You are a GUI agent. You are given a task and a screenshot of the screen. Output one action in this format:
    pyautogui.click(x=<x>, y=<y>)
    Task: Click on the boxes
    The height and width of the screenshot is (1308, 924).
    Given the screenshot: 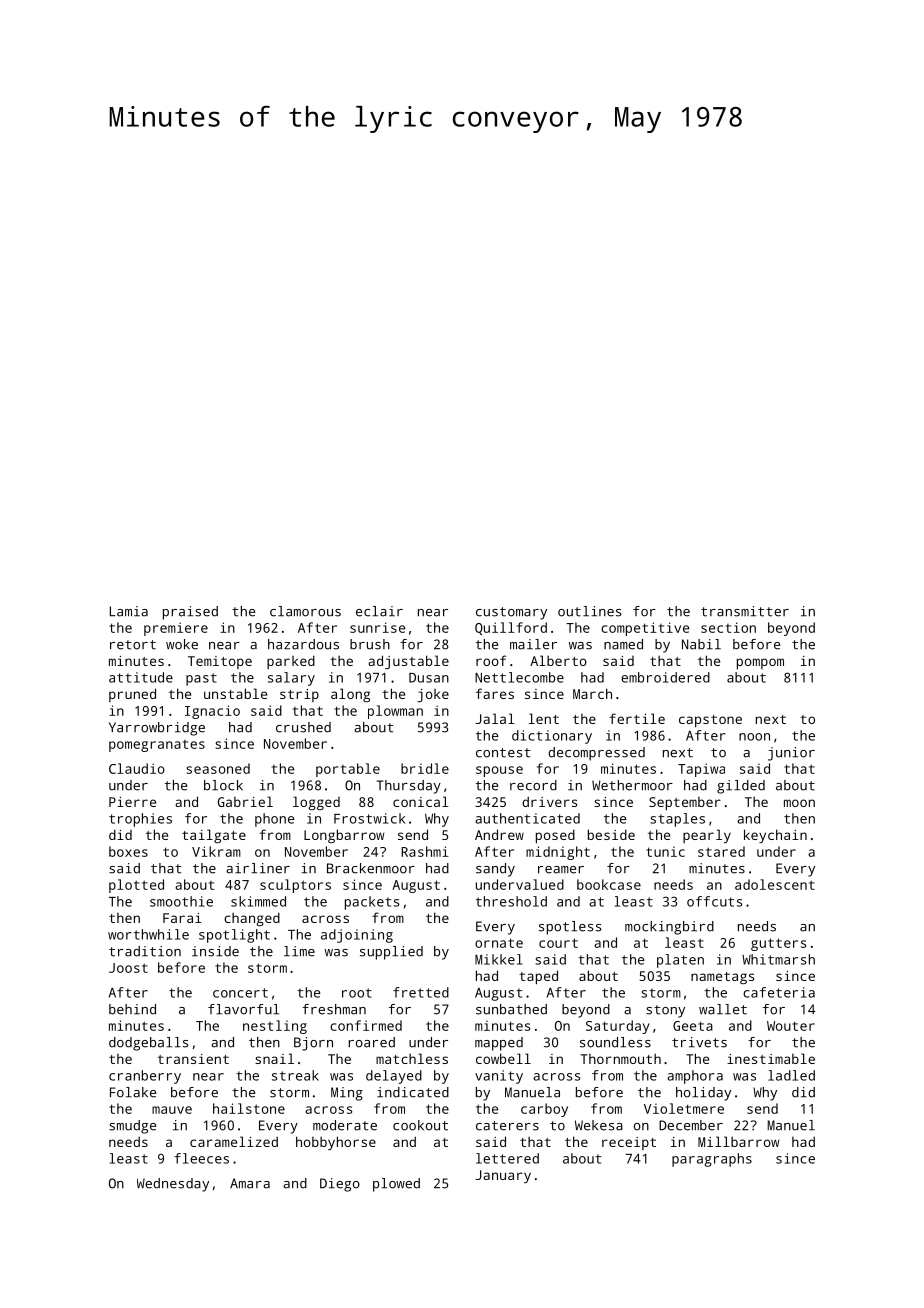 What is the action you would take?
    pyautogui.click(x=128, y=851)
